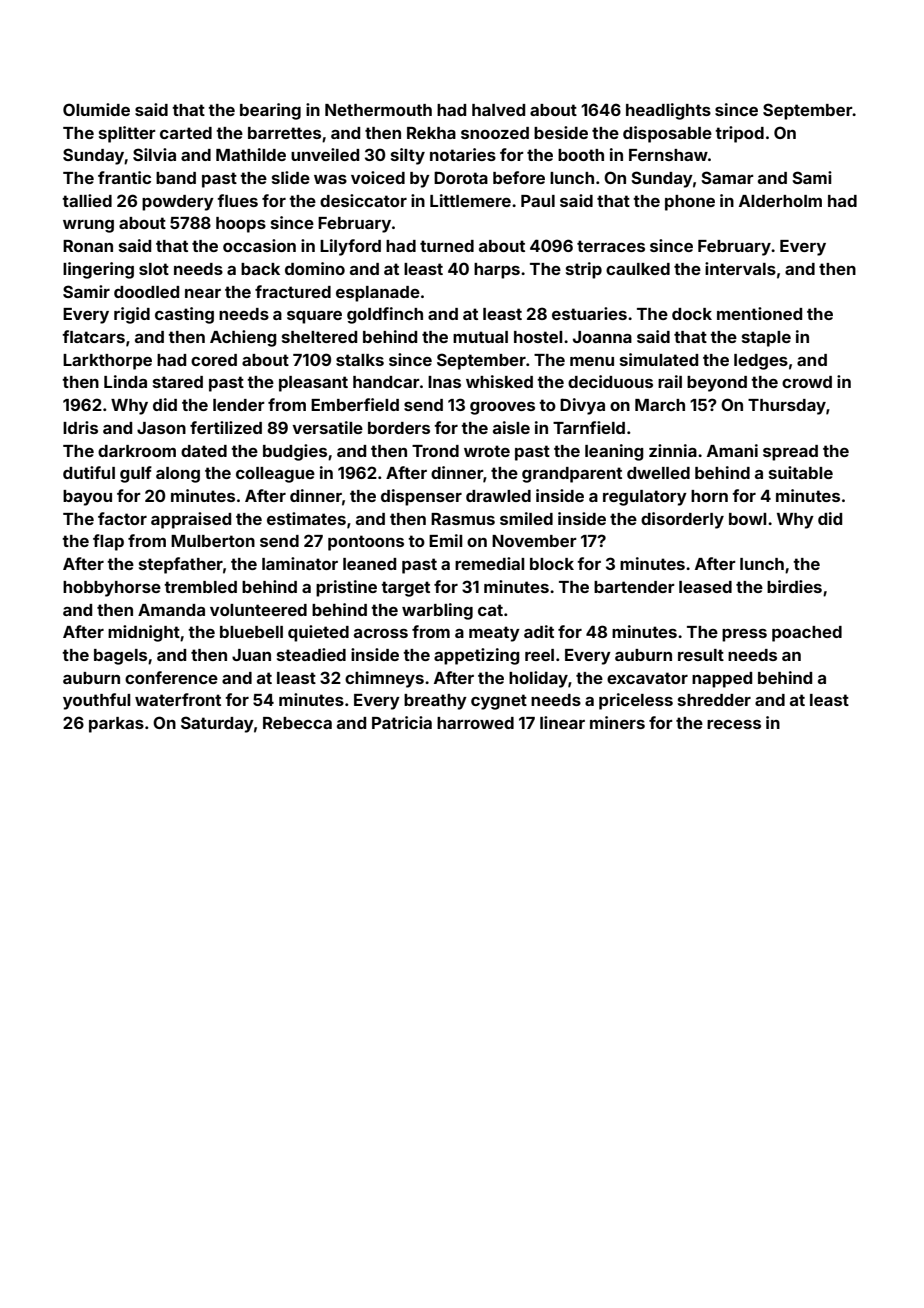 This page has width=924, height=1308. I want to click on goldfinch, so click(385, 315).
